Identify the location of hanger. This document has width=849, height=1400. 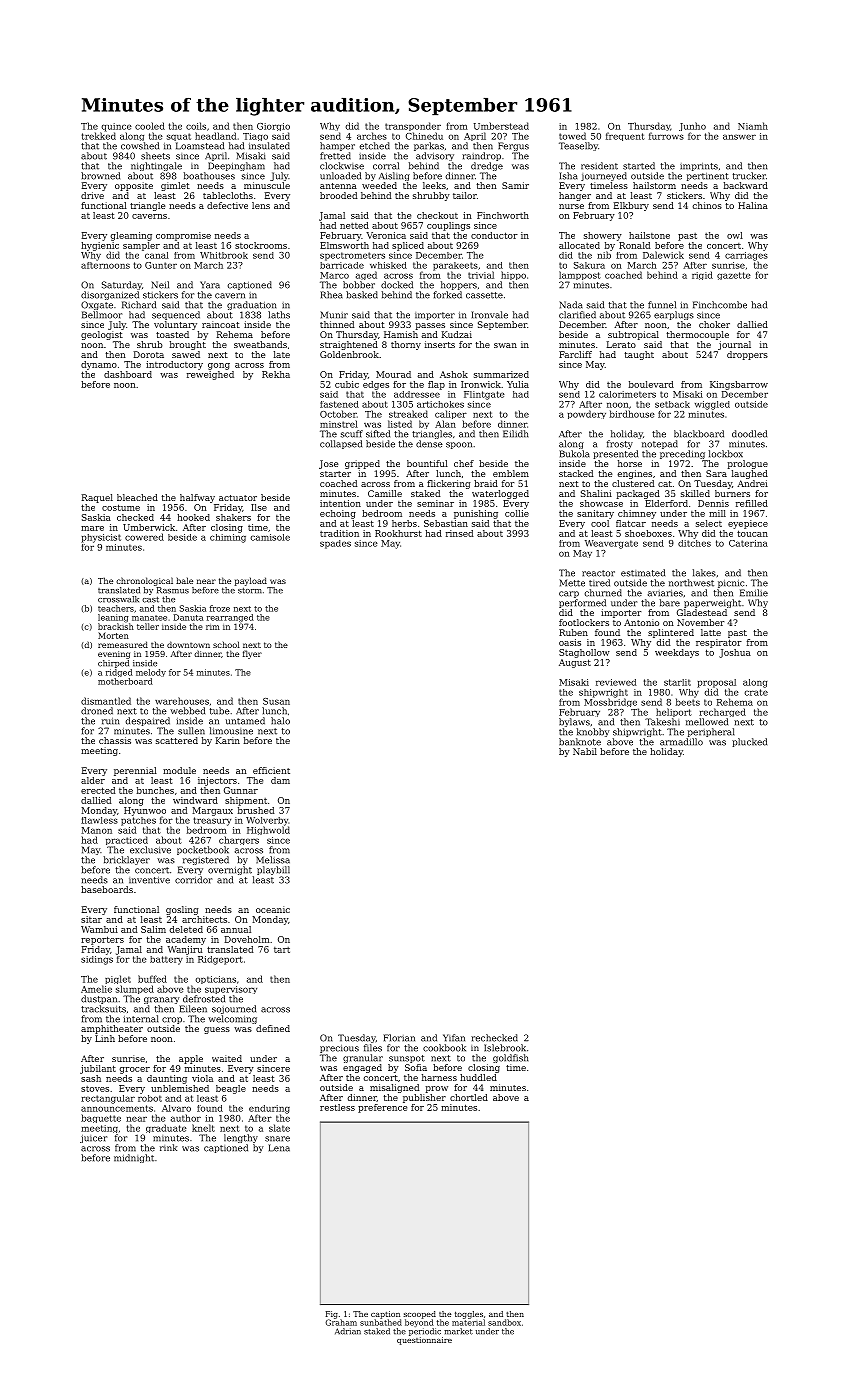
(575, 196).
